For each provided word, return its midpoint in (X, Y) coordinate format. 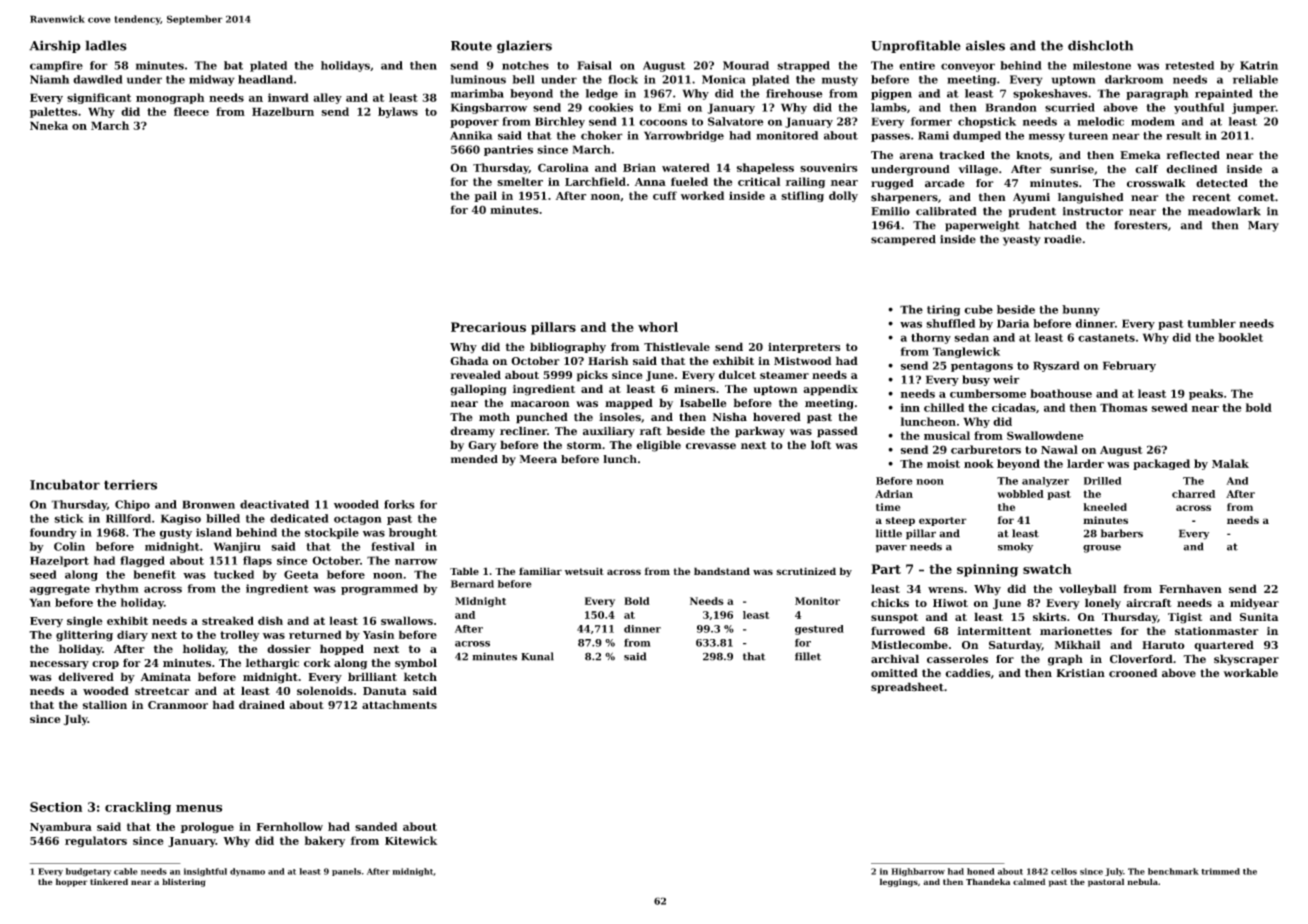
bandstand (722, 571)
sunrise (1072, 169)
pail (485, 196)
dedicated (299, 518)
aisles (985, 45)
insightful (205, 872)
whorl (658, 327)
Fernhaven (1190, 588)
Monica (724, 79)
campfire (56, 66)
